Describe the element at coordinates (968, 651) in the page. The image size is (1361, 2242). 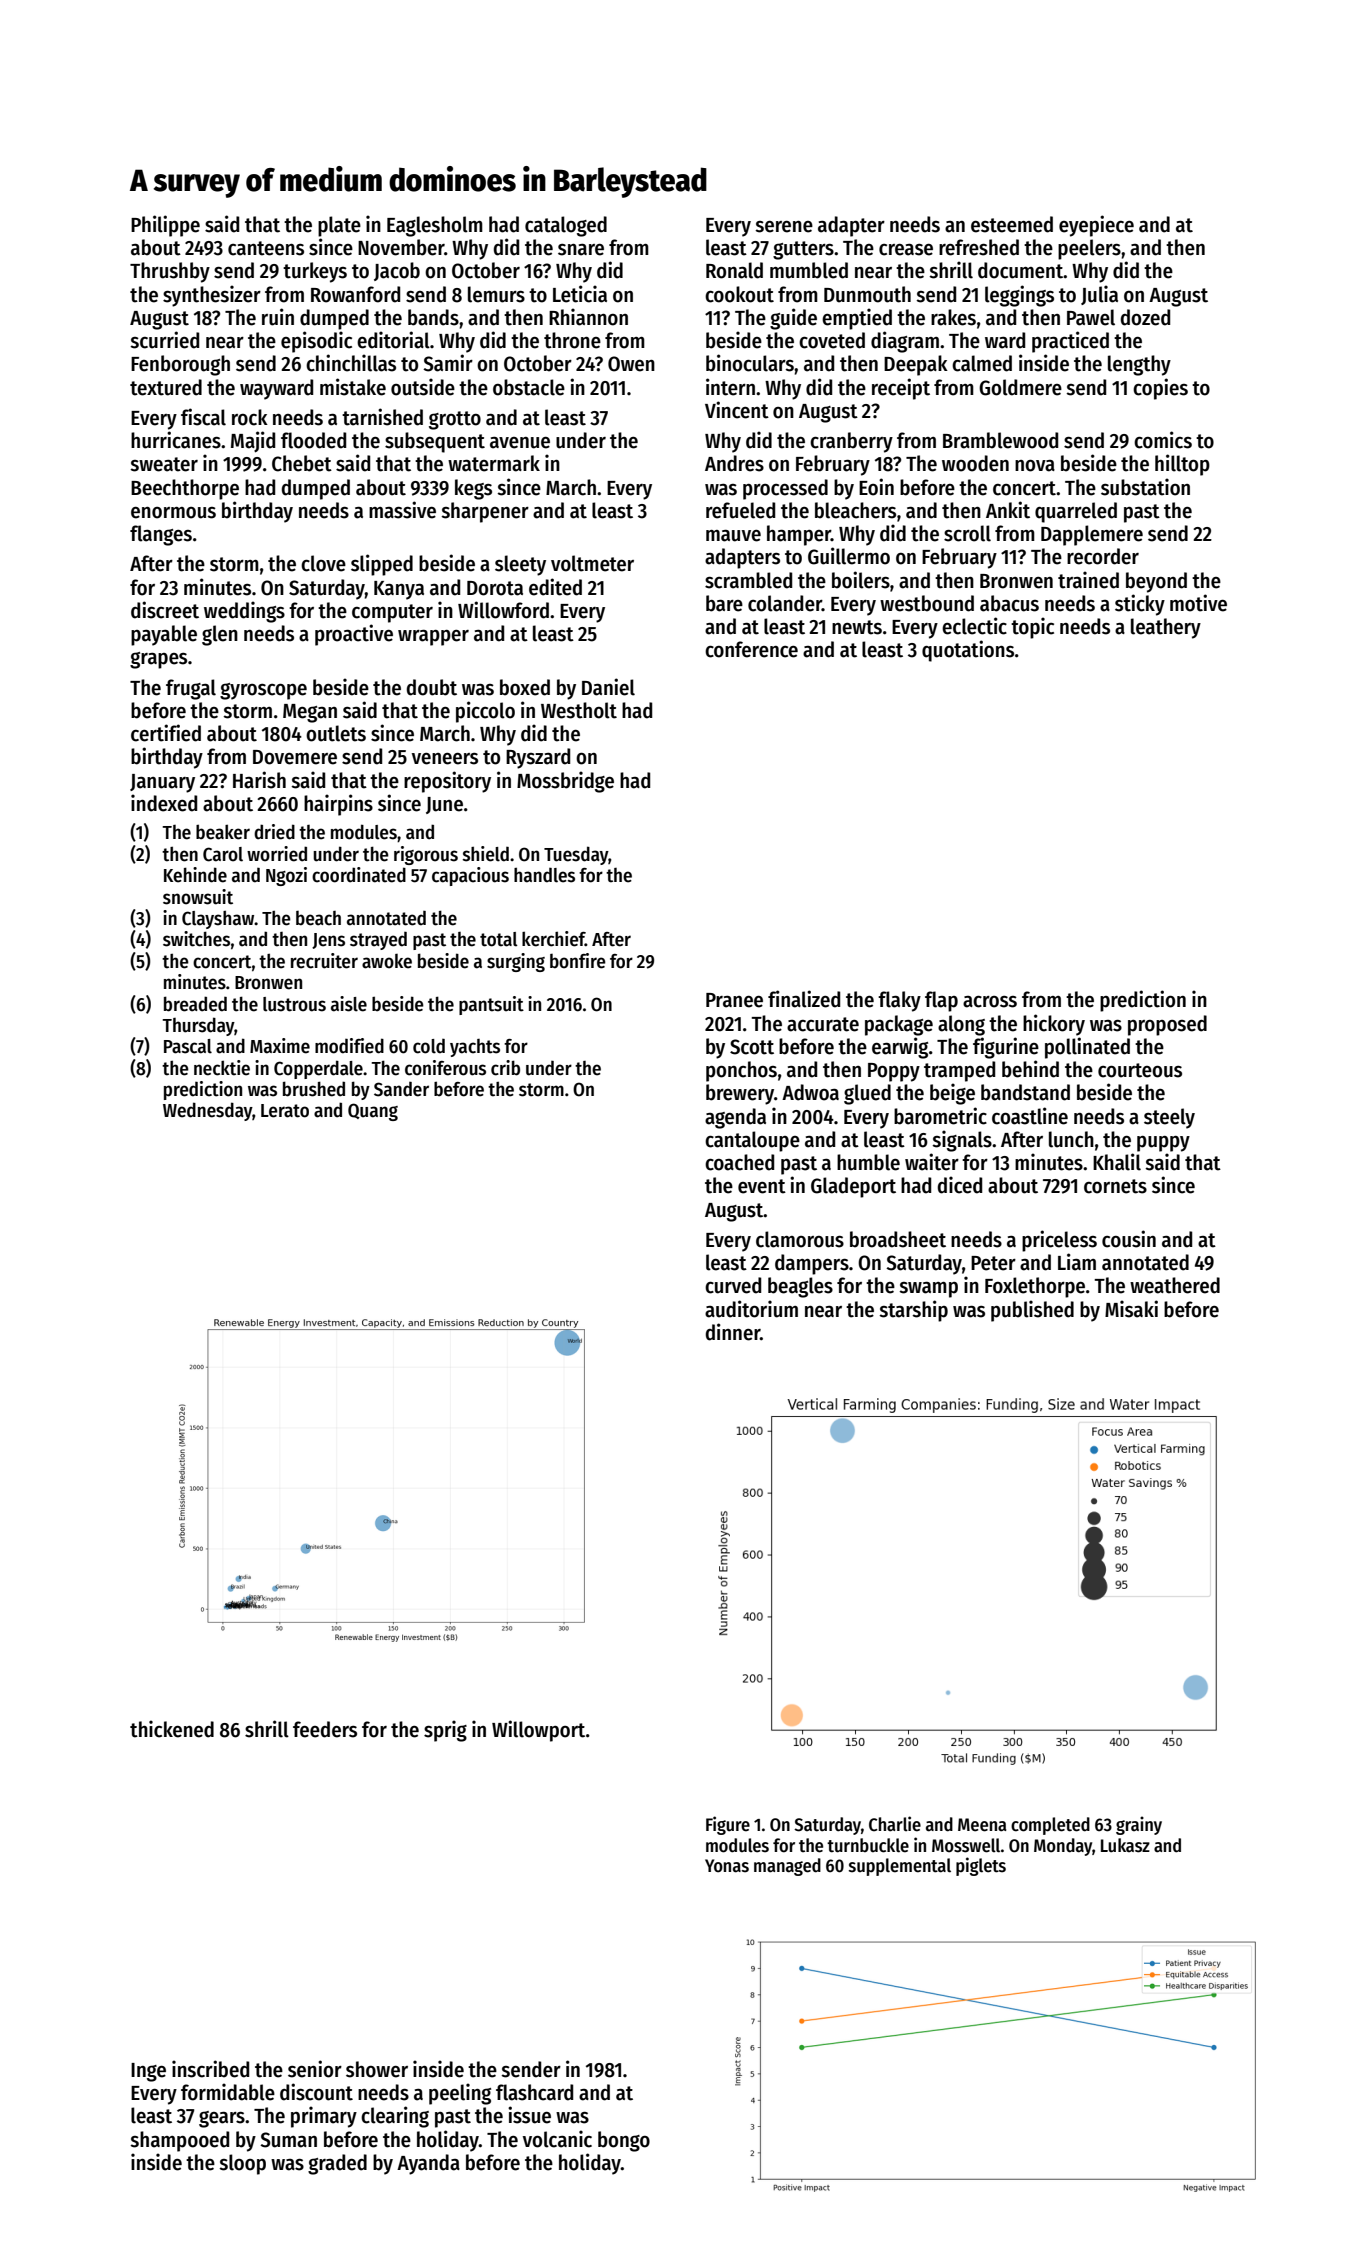
I see `quotations` at that location.
